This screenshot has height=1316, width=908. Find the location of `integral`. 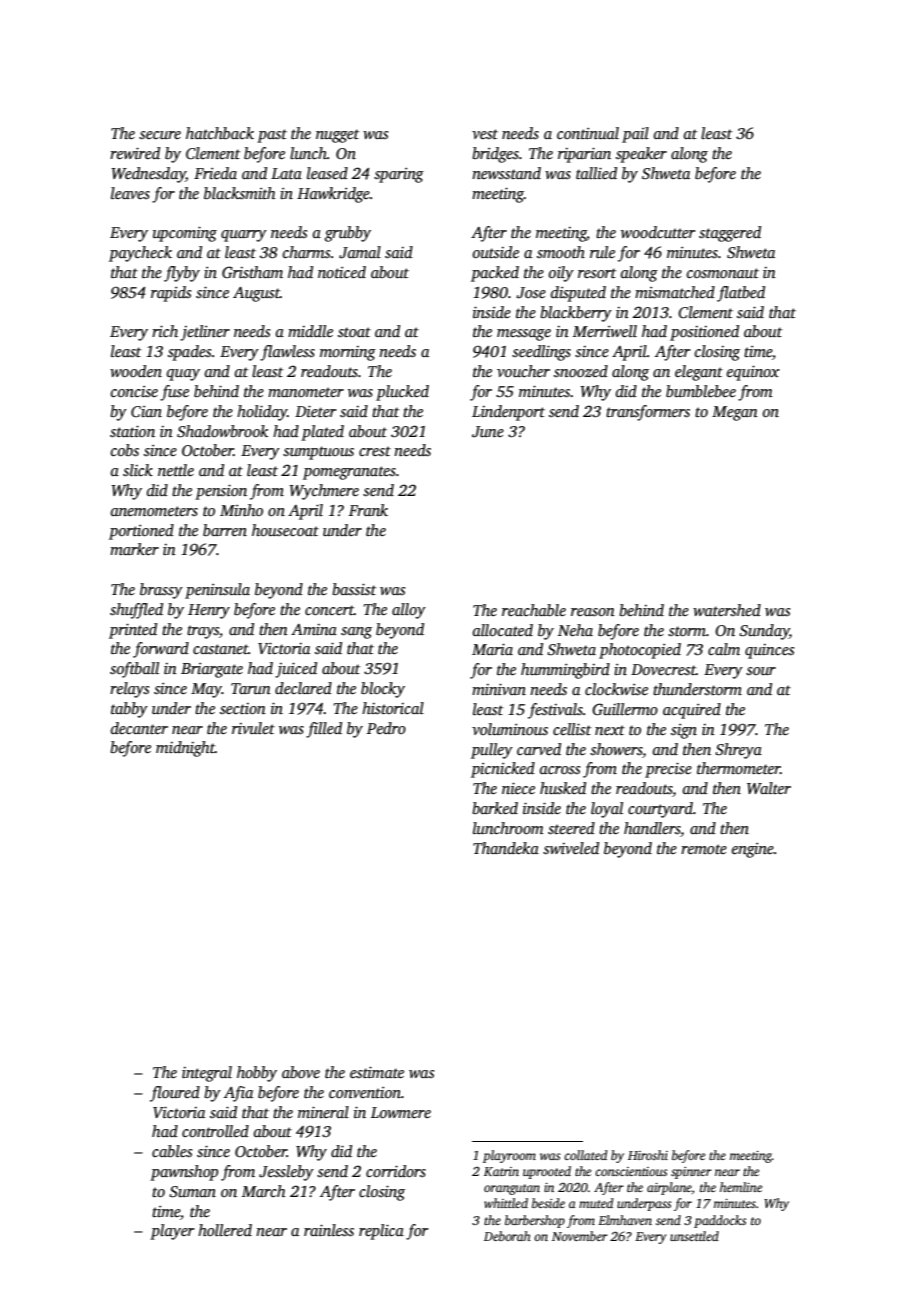

integral is located at coordinates (207, 1074).
